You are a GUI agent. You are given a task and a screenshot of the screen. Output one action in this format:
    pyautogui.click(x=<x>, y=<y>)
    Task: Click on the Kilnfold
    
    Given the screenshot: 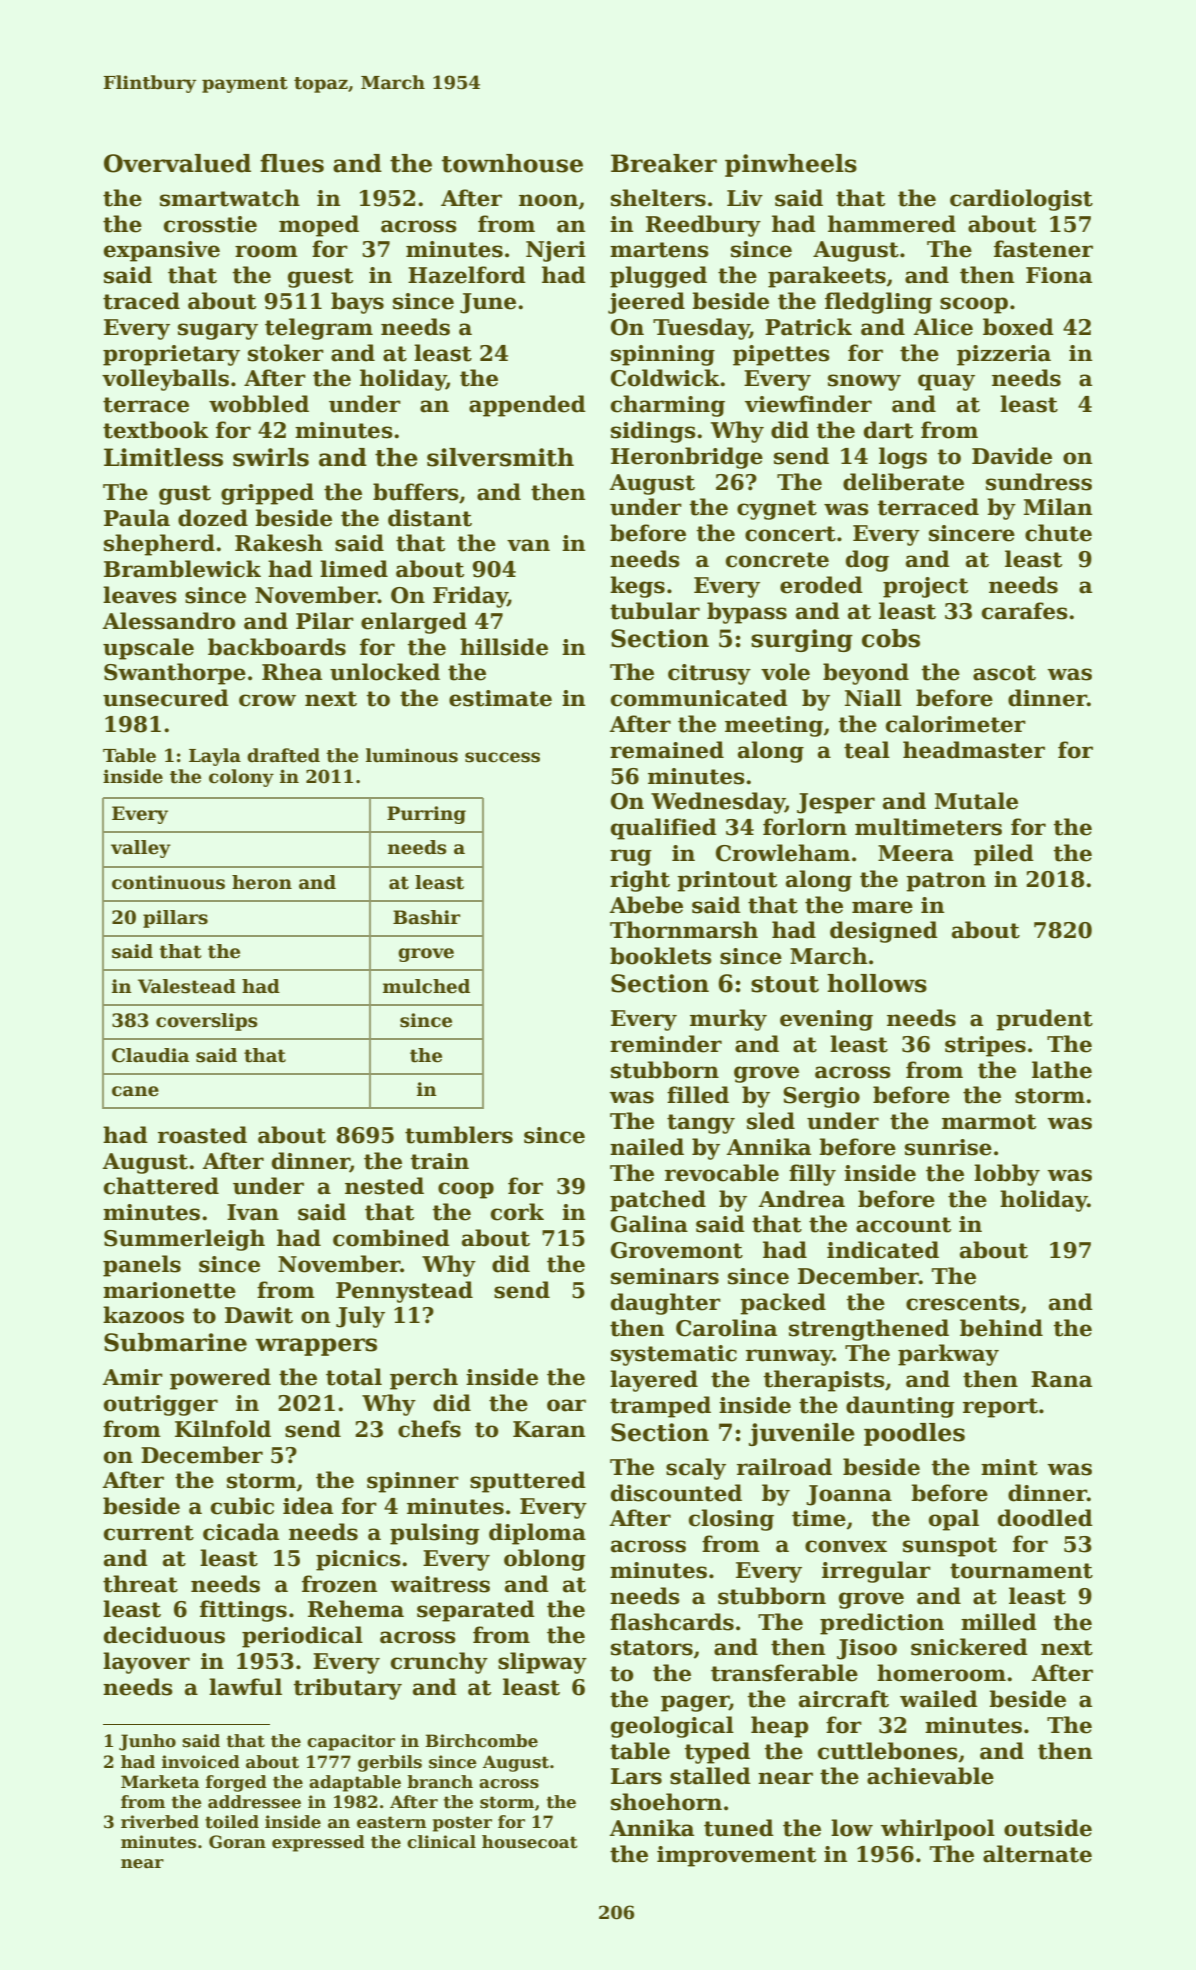 What is the action you would take?
    pyautogui.click(x=223, y=1429)
